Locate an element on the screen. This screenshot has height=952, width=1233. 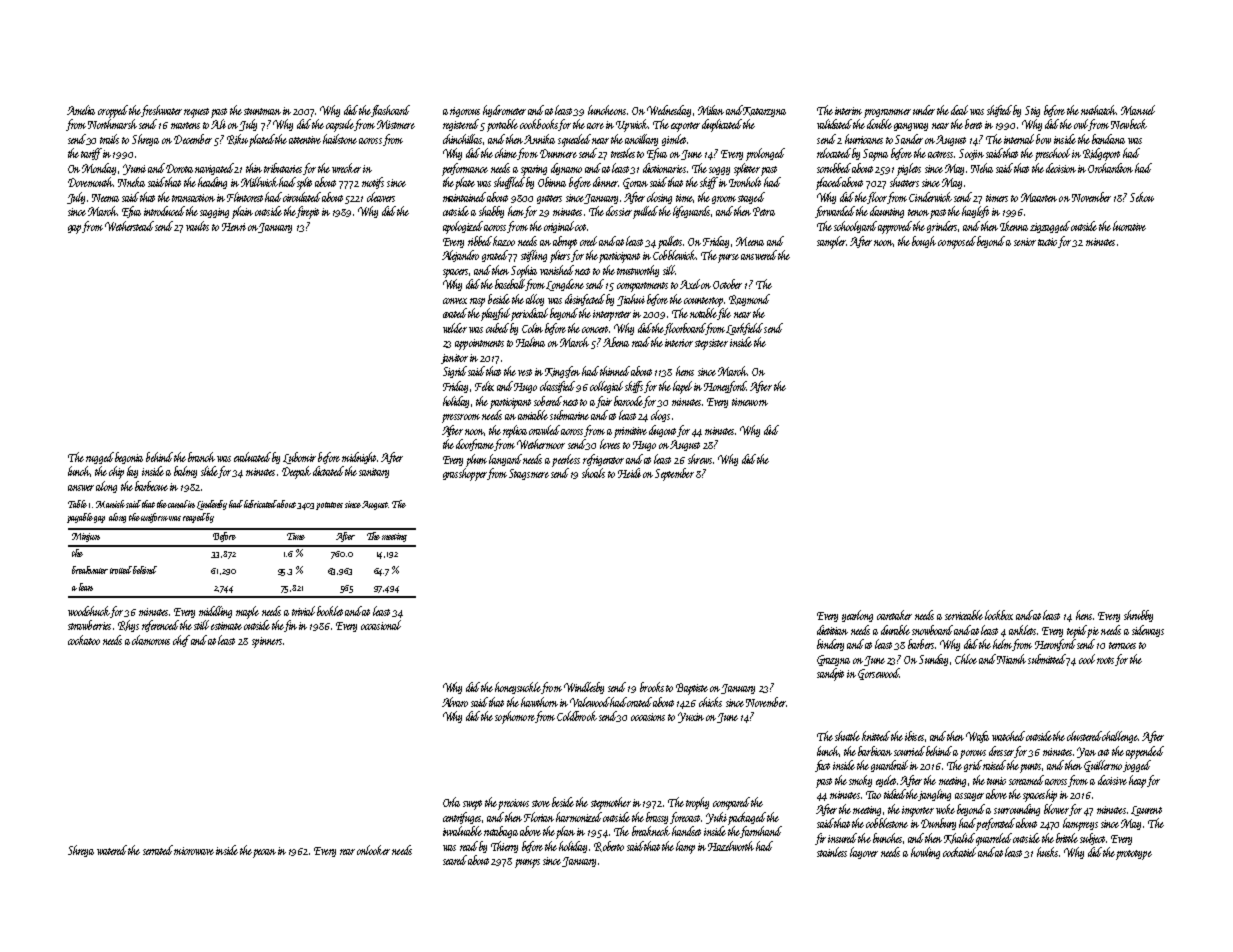
Wetherstead is located at coordinates (129, 226).
